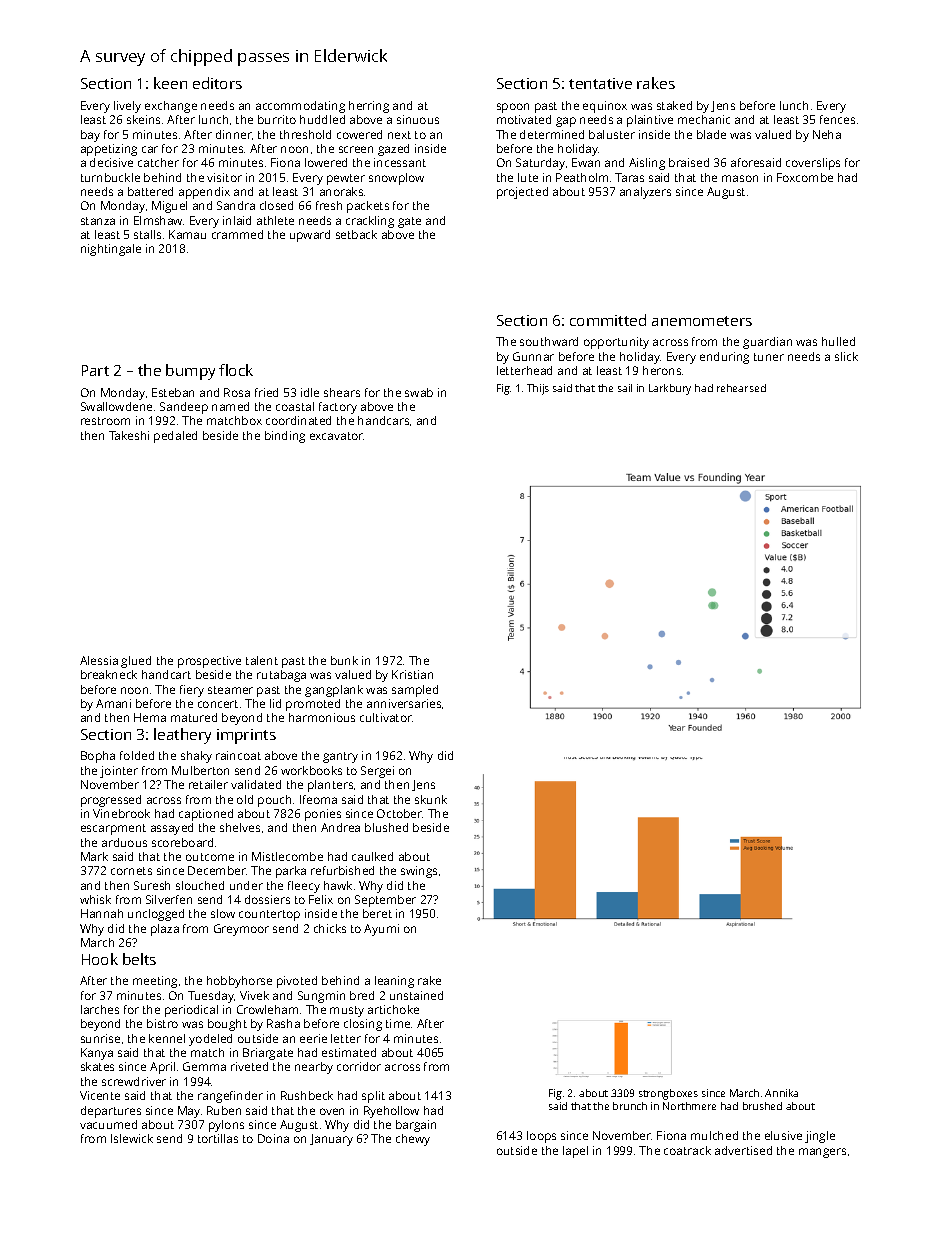 This document has width=952, height=1233. I want to click on Takeshi, so click(129, 435).
